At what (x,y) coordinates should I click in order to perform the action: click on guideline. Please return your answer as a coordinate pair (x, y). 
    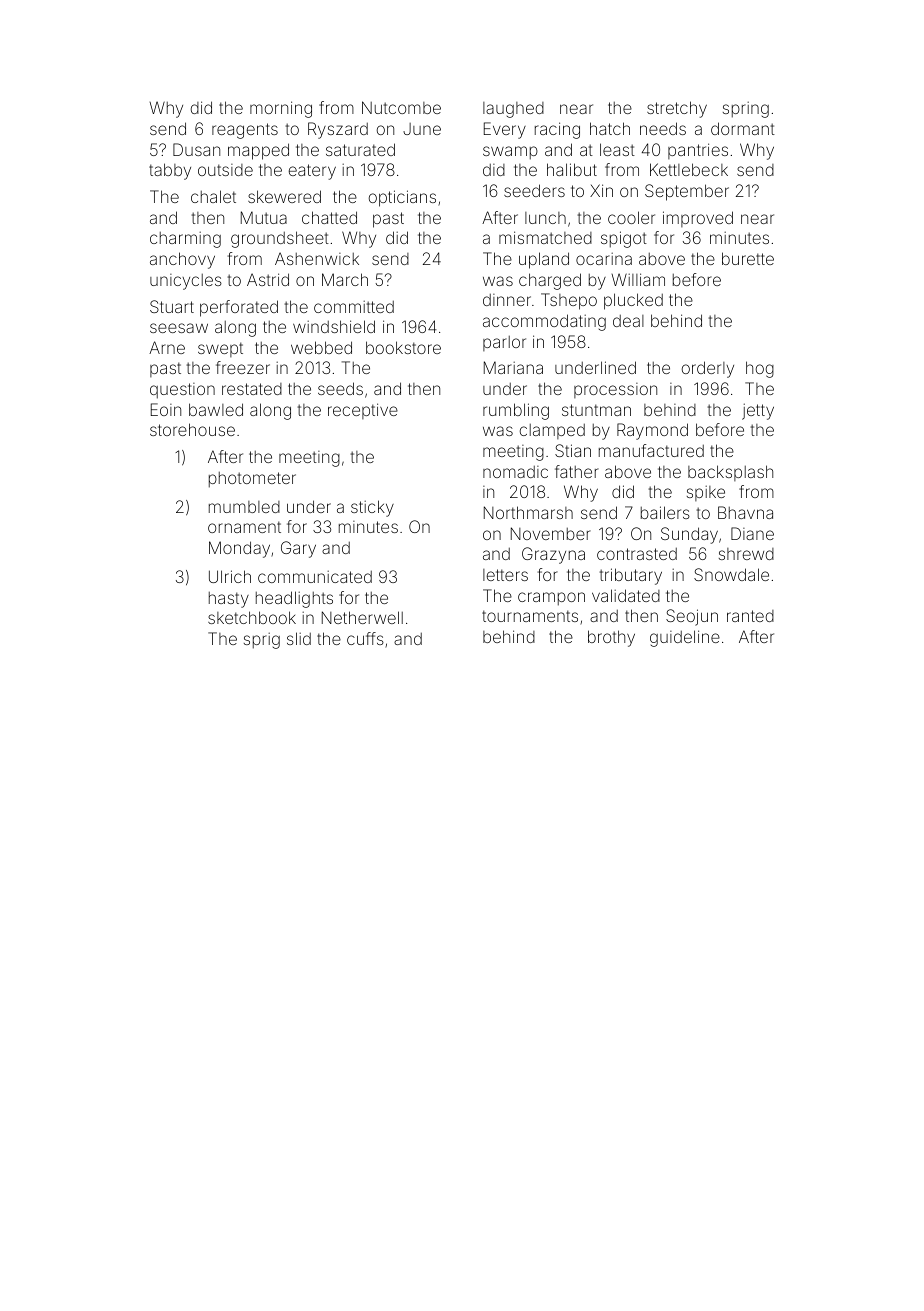
    Looking at the image, I should click on (685, 638).
